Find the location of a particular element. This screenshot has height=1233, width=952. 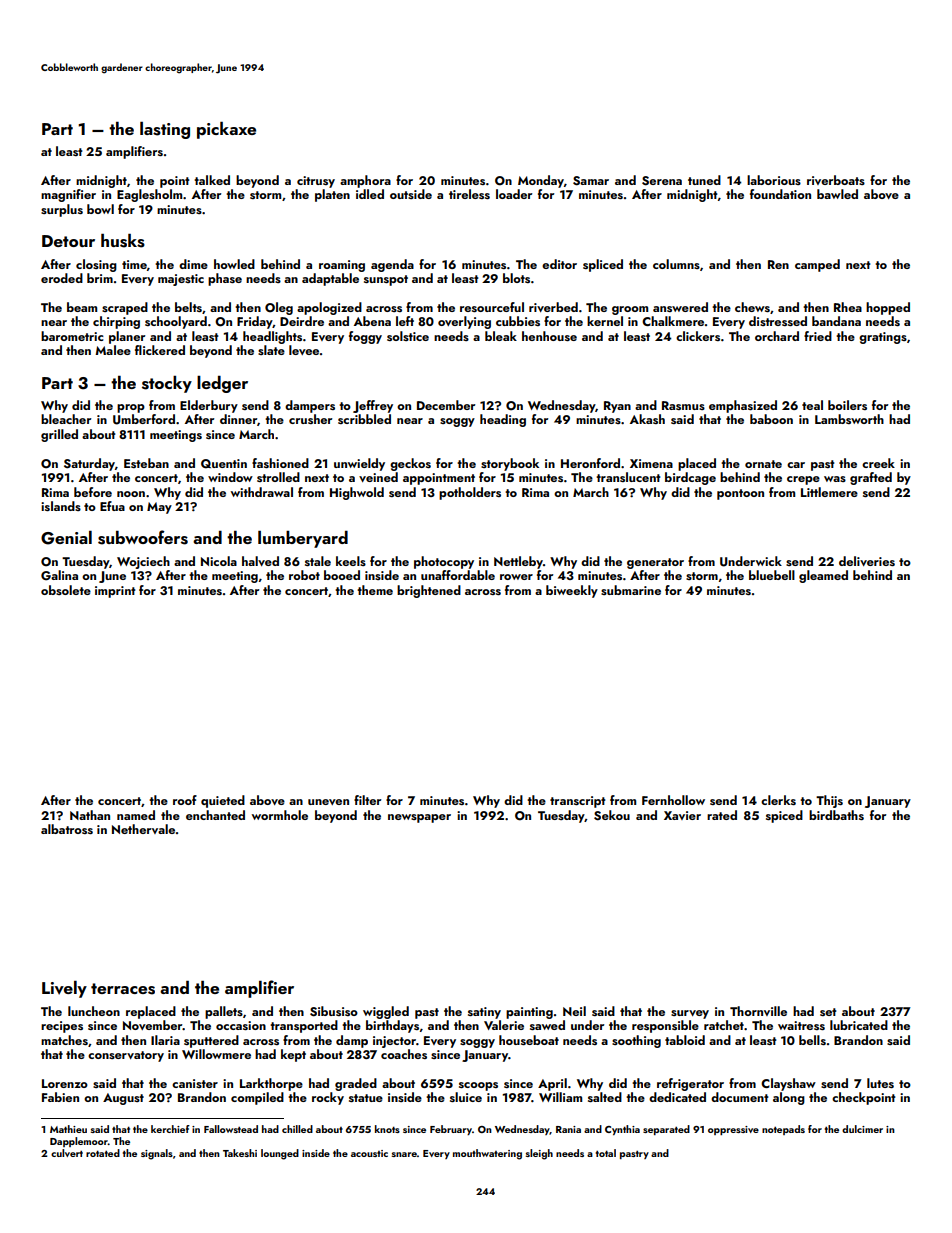

April is located at coordinates (552, 1084).
